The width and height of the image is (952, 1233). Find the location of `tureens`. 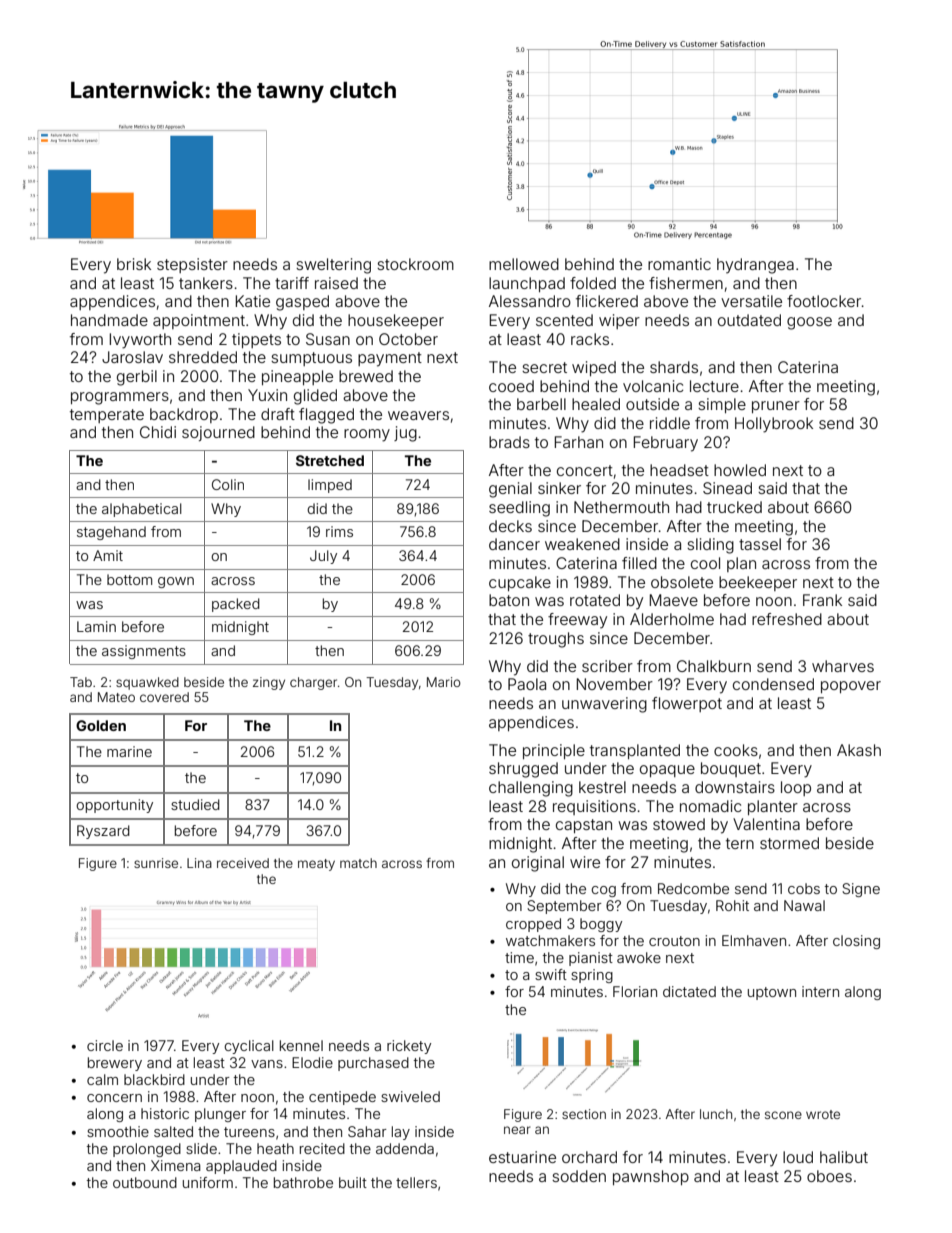

tureens is located at coordinates (249, 1132).
